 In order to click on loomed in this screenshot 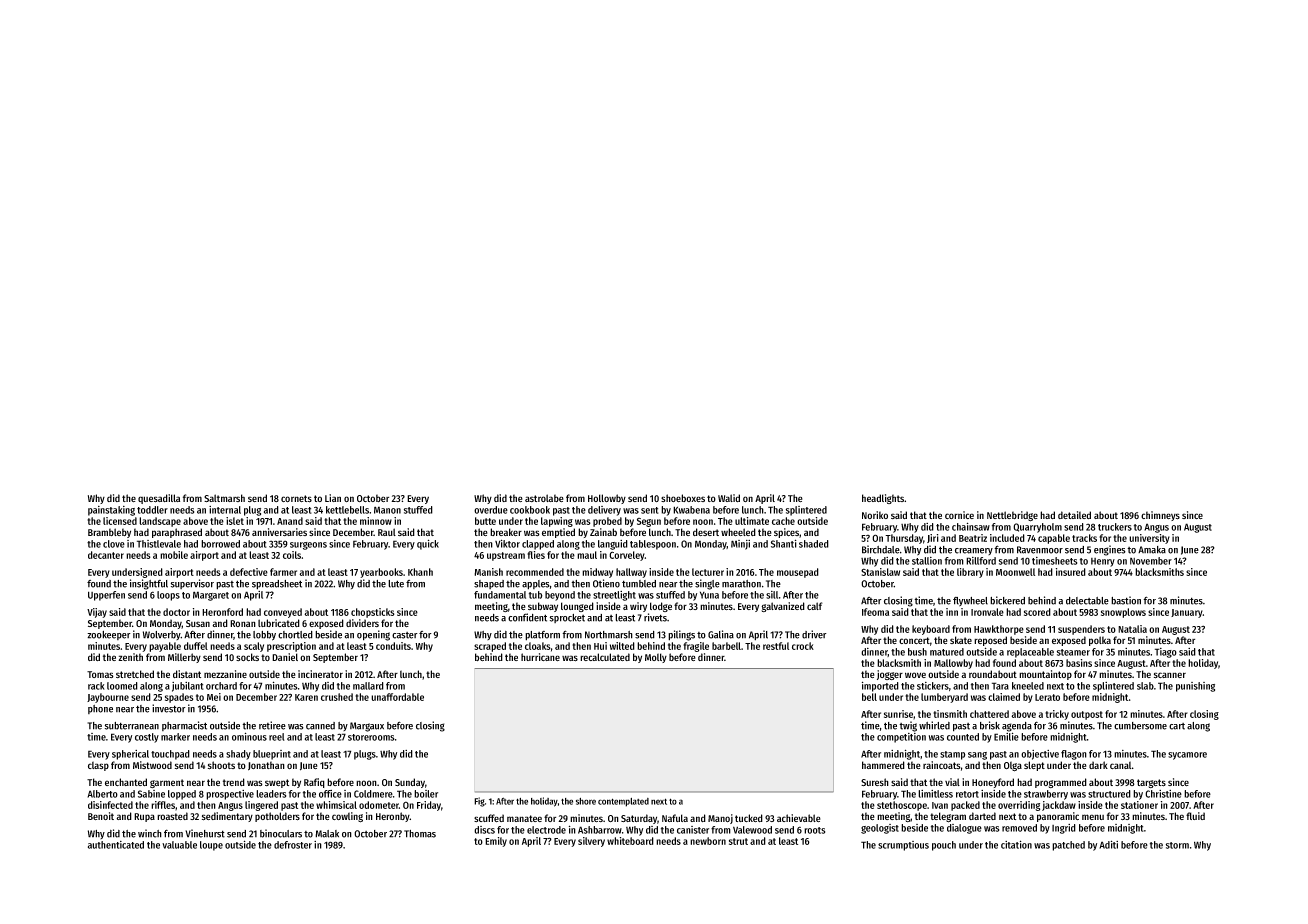, I will do `click(122, 686)`.
